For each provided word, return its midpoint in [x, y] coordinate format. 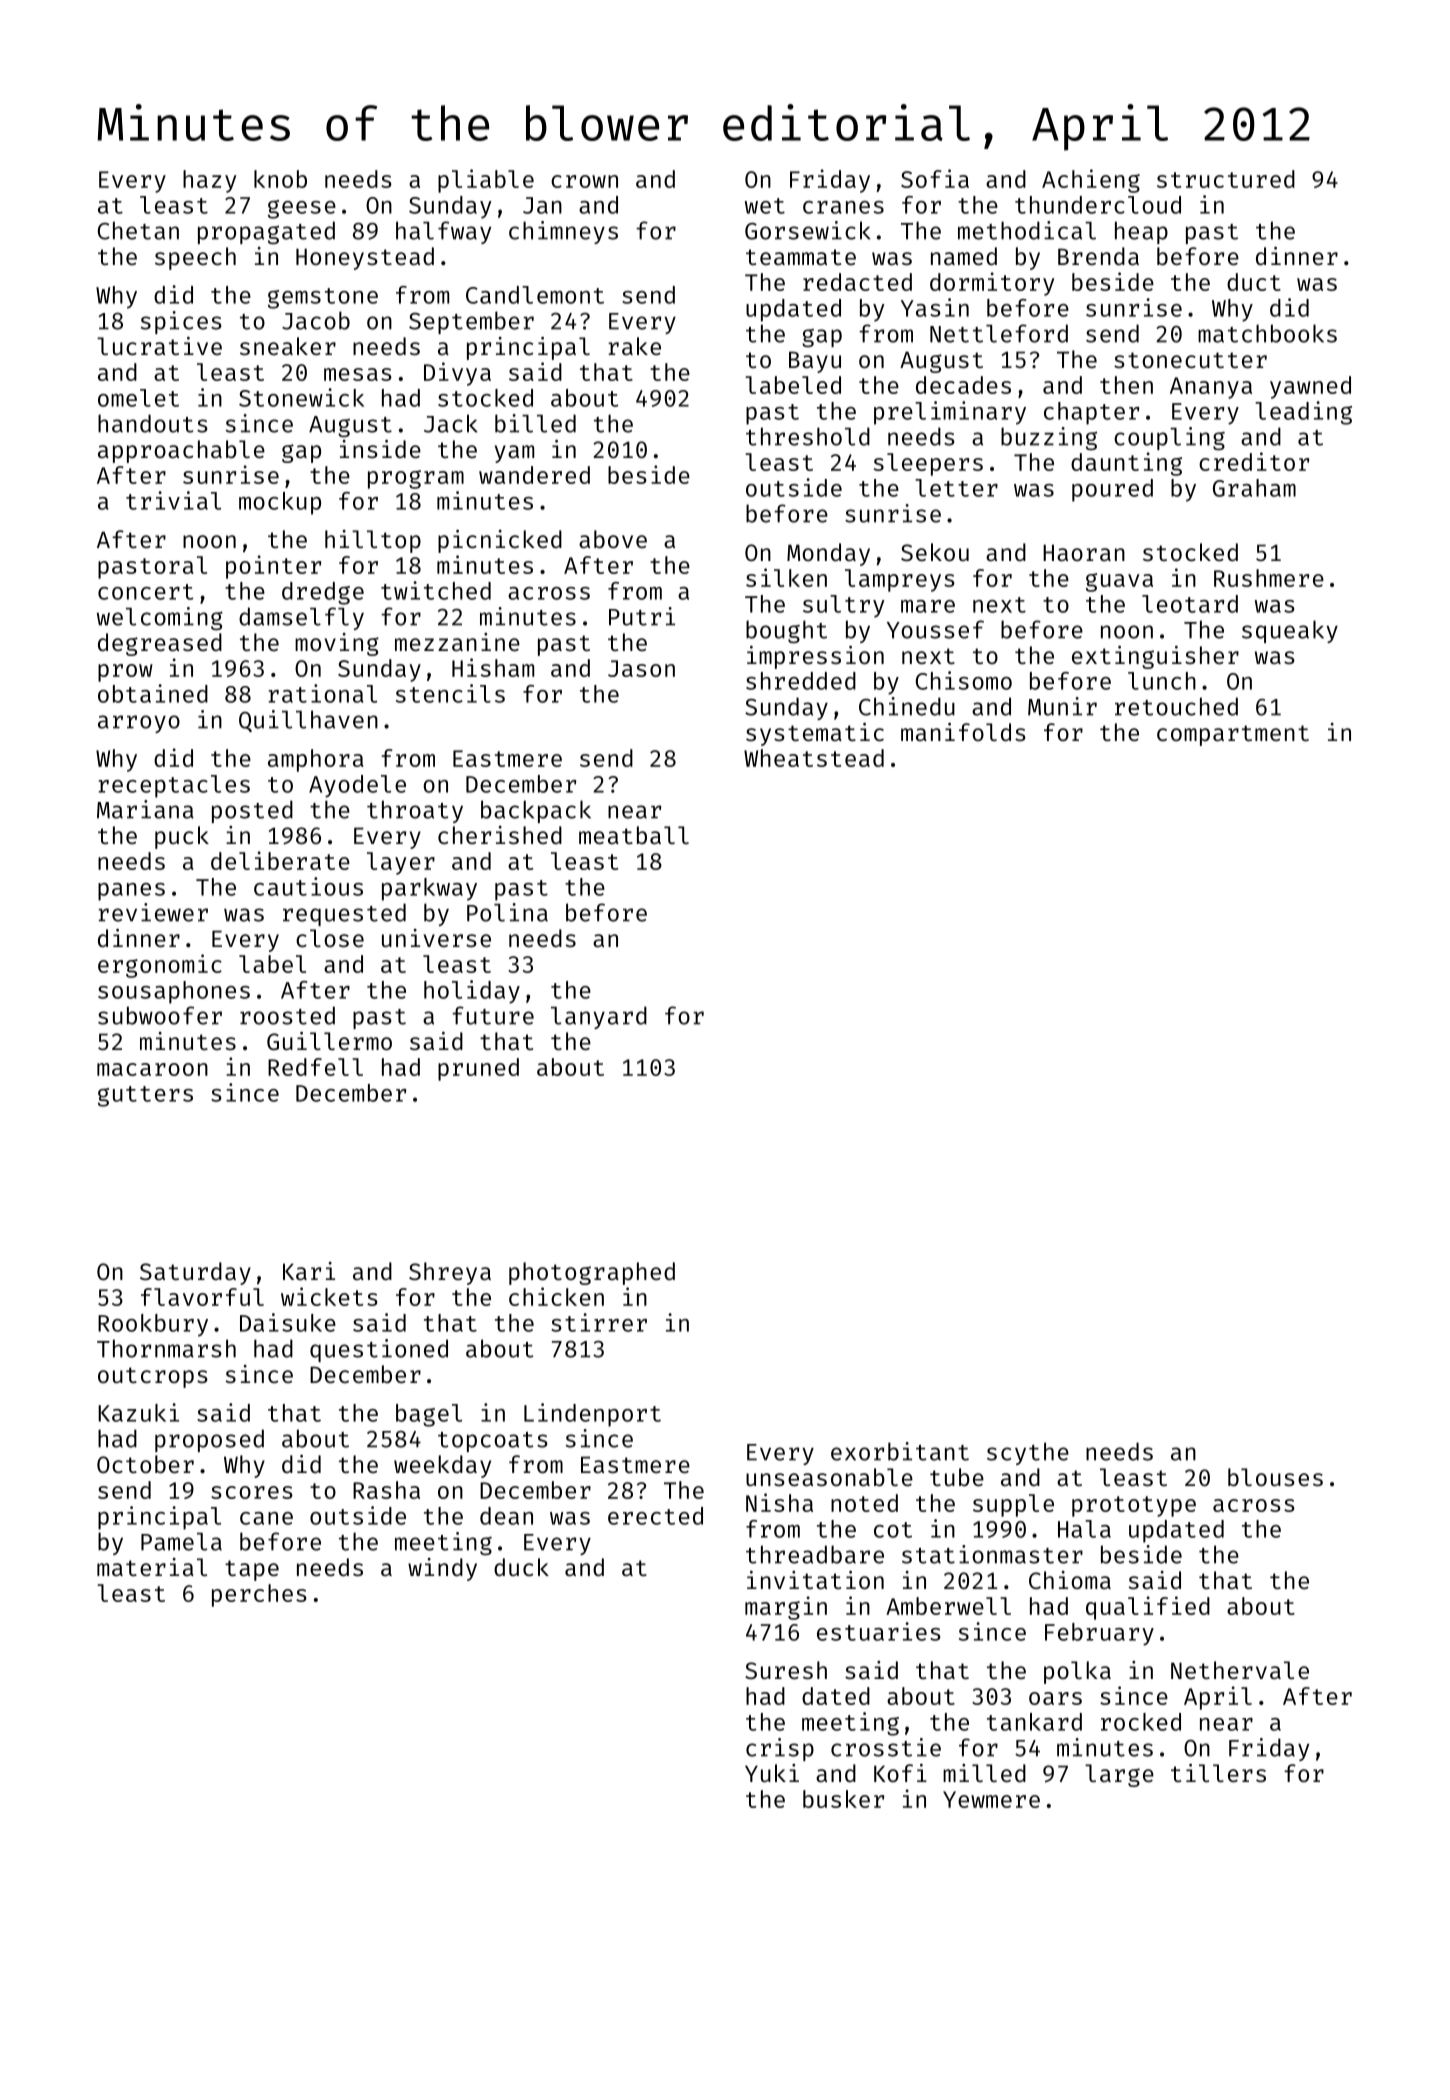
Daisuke [288, 1322]
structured [1226, 179]
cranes [843, 207]
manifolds [963, 732]
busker [843, 1799]
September [471, 322]
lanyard [599, 1017]
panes [131, 892]
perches [259, 1595]
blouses [1275, 1477]
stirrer [599, 1322]
